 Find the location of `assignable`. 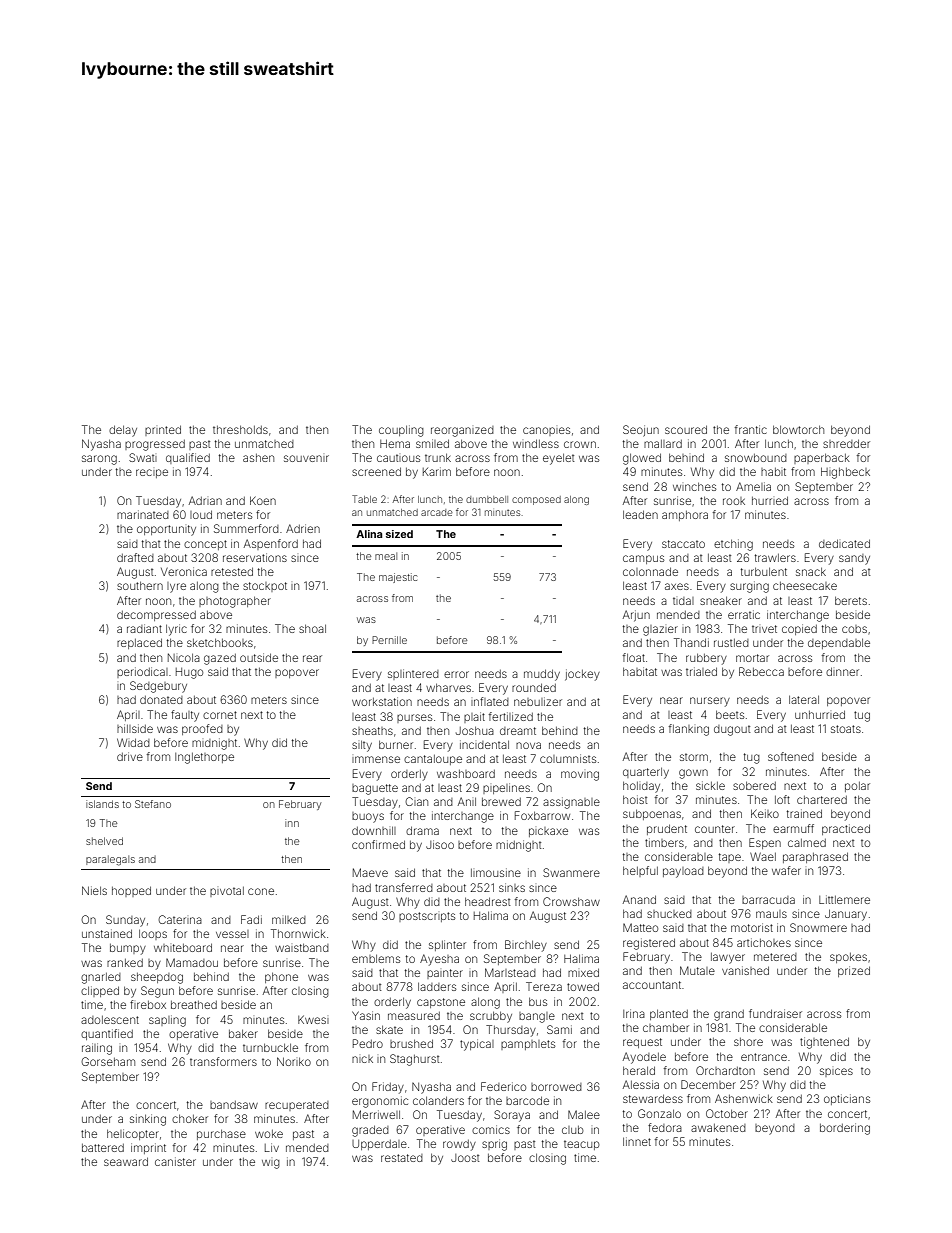

assignable is located at coordinates (571, 803).
